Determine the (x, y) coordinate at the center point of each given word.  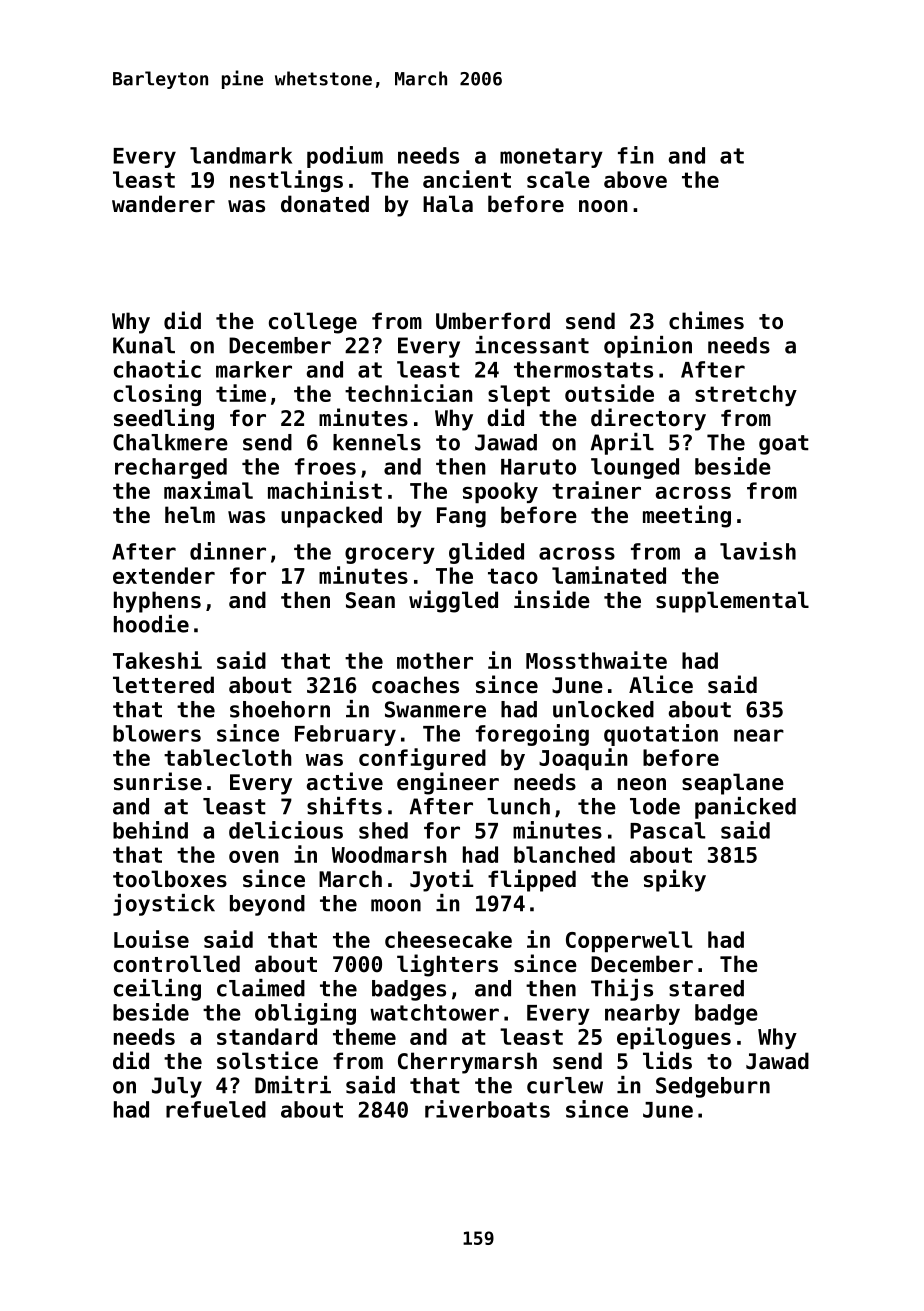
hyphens (157, 602)
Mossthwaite (596, 660)
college (313, 323)
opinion (648, 347)
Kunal (144, 345)
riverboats (487, 1109)
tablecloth (227, 757)
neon (642, 784)
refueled (216, 1109)
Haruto (538, 467)
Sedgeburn (713, 1087)
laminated (609, 575)
